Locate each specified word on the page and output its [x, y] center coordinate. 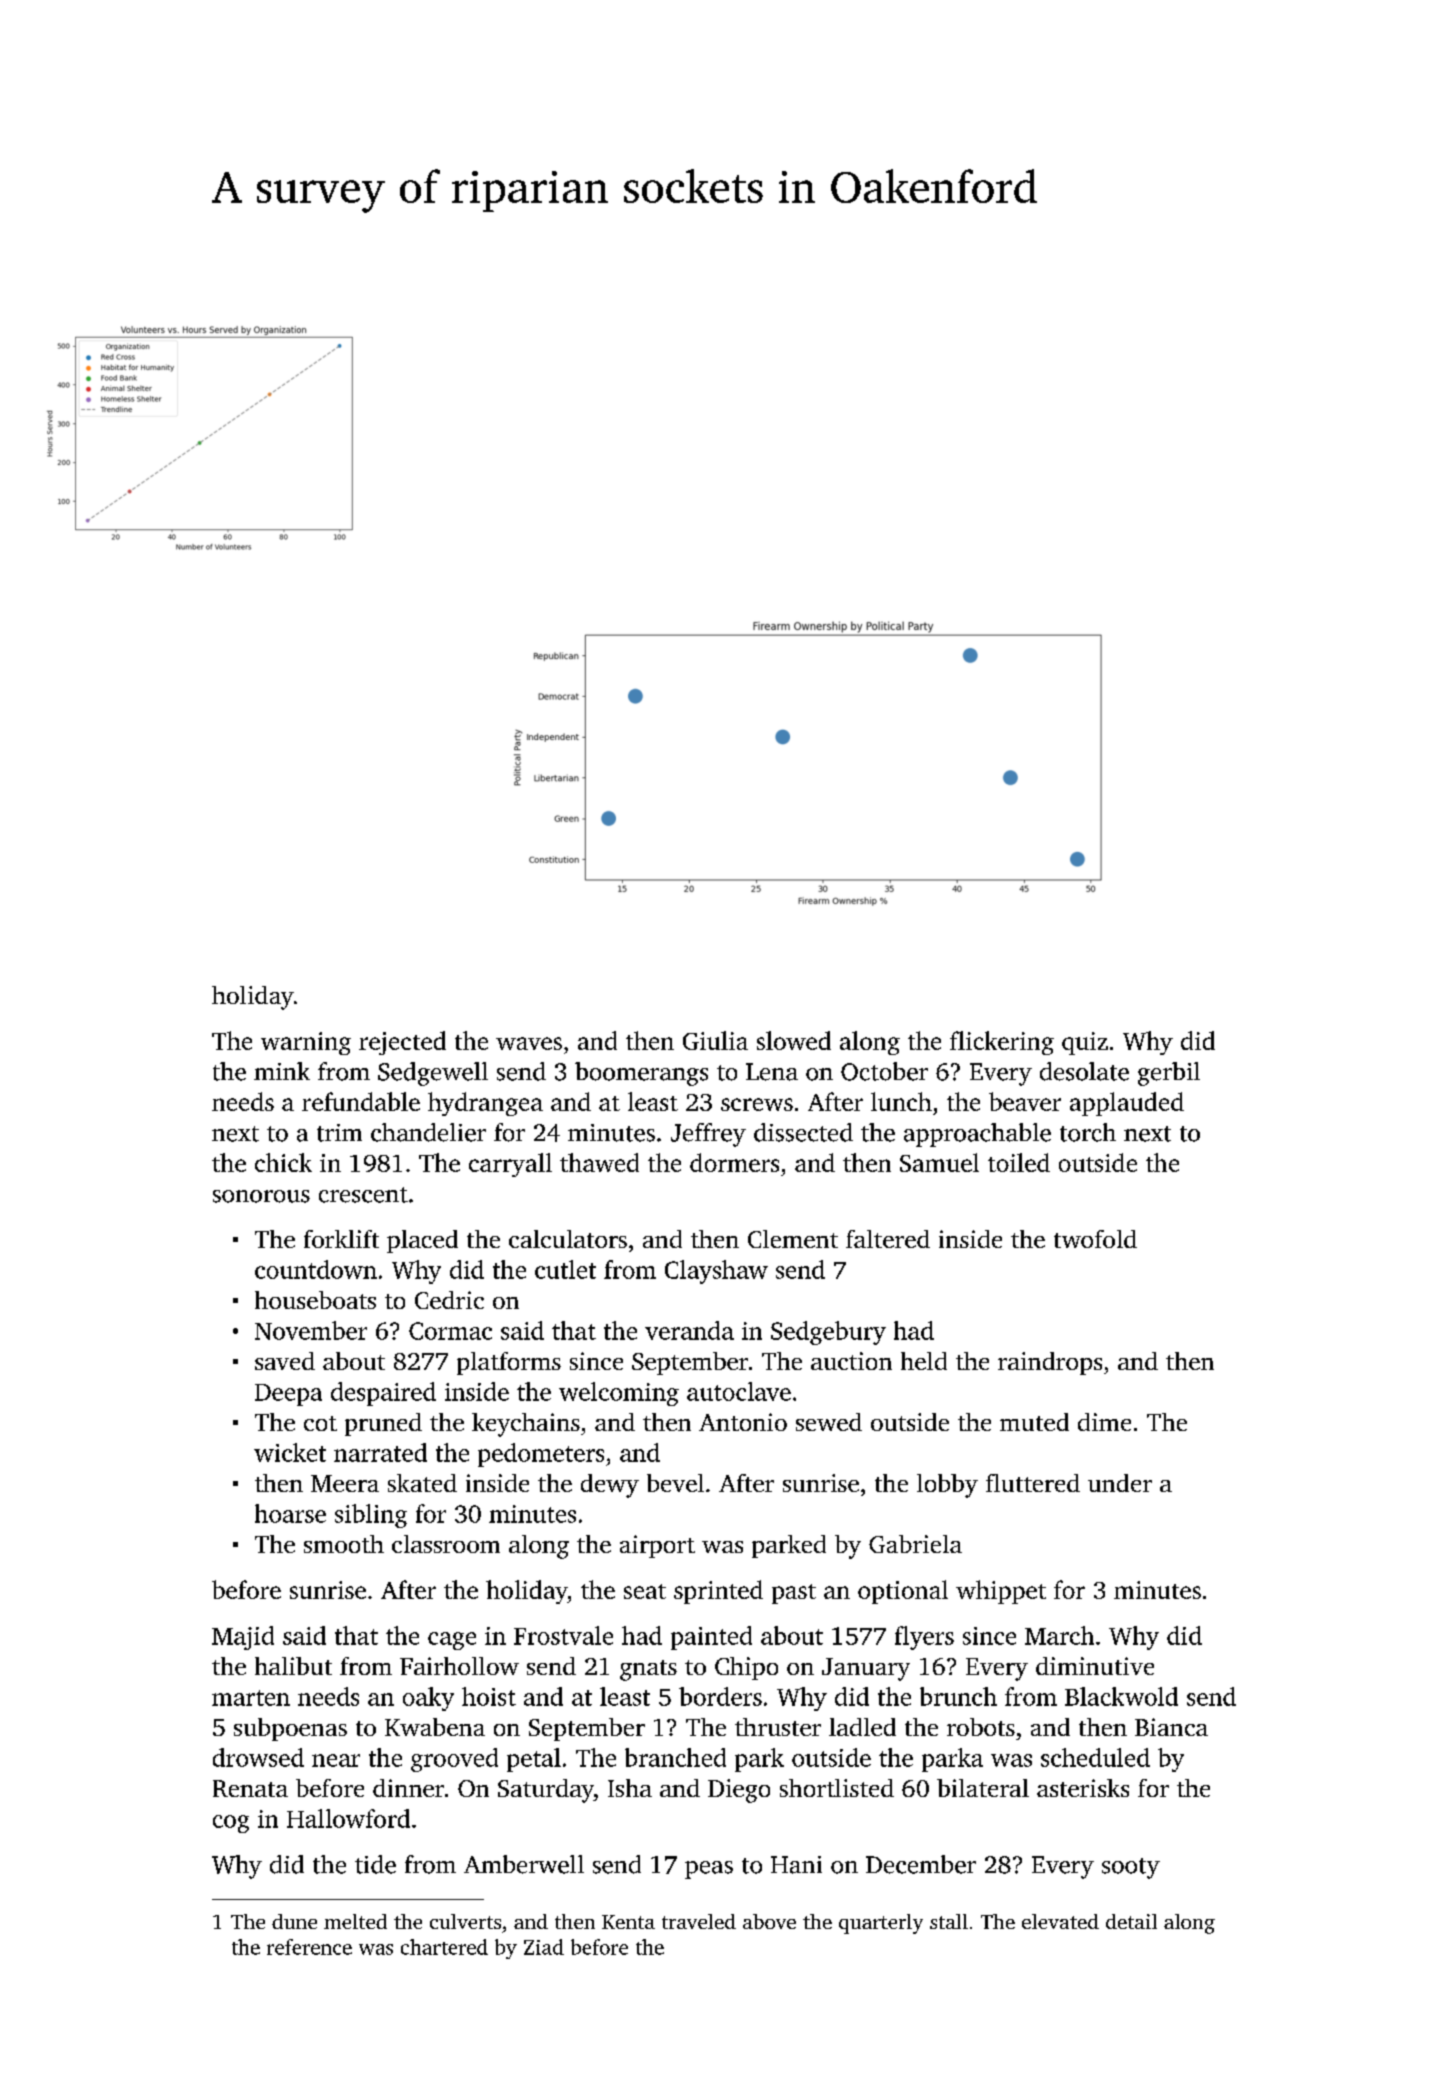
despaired [383, 1394]
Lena [772, 1072]
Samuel [939, 1162]
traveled [699, 1921]
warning [306, 1043]
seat [645, 1591]
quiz [1085, 1043]
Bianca [1171, 1727]
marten [251, 1698]
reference [309, 1947]
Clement [793, 1239]
